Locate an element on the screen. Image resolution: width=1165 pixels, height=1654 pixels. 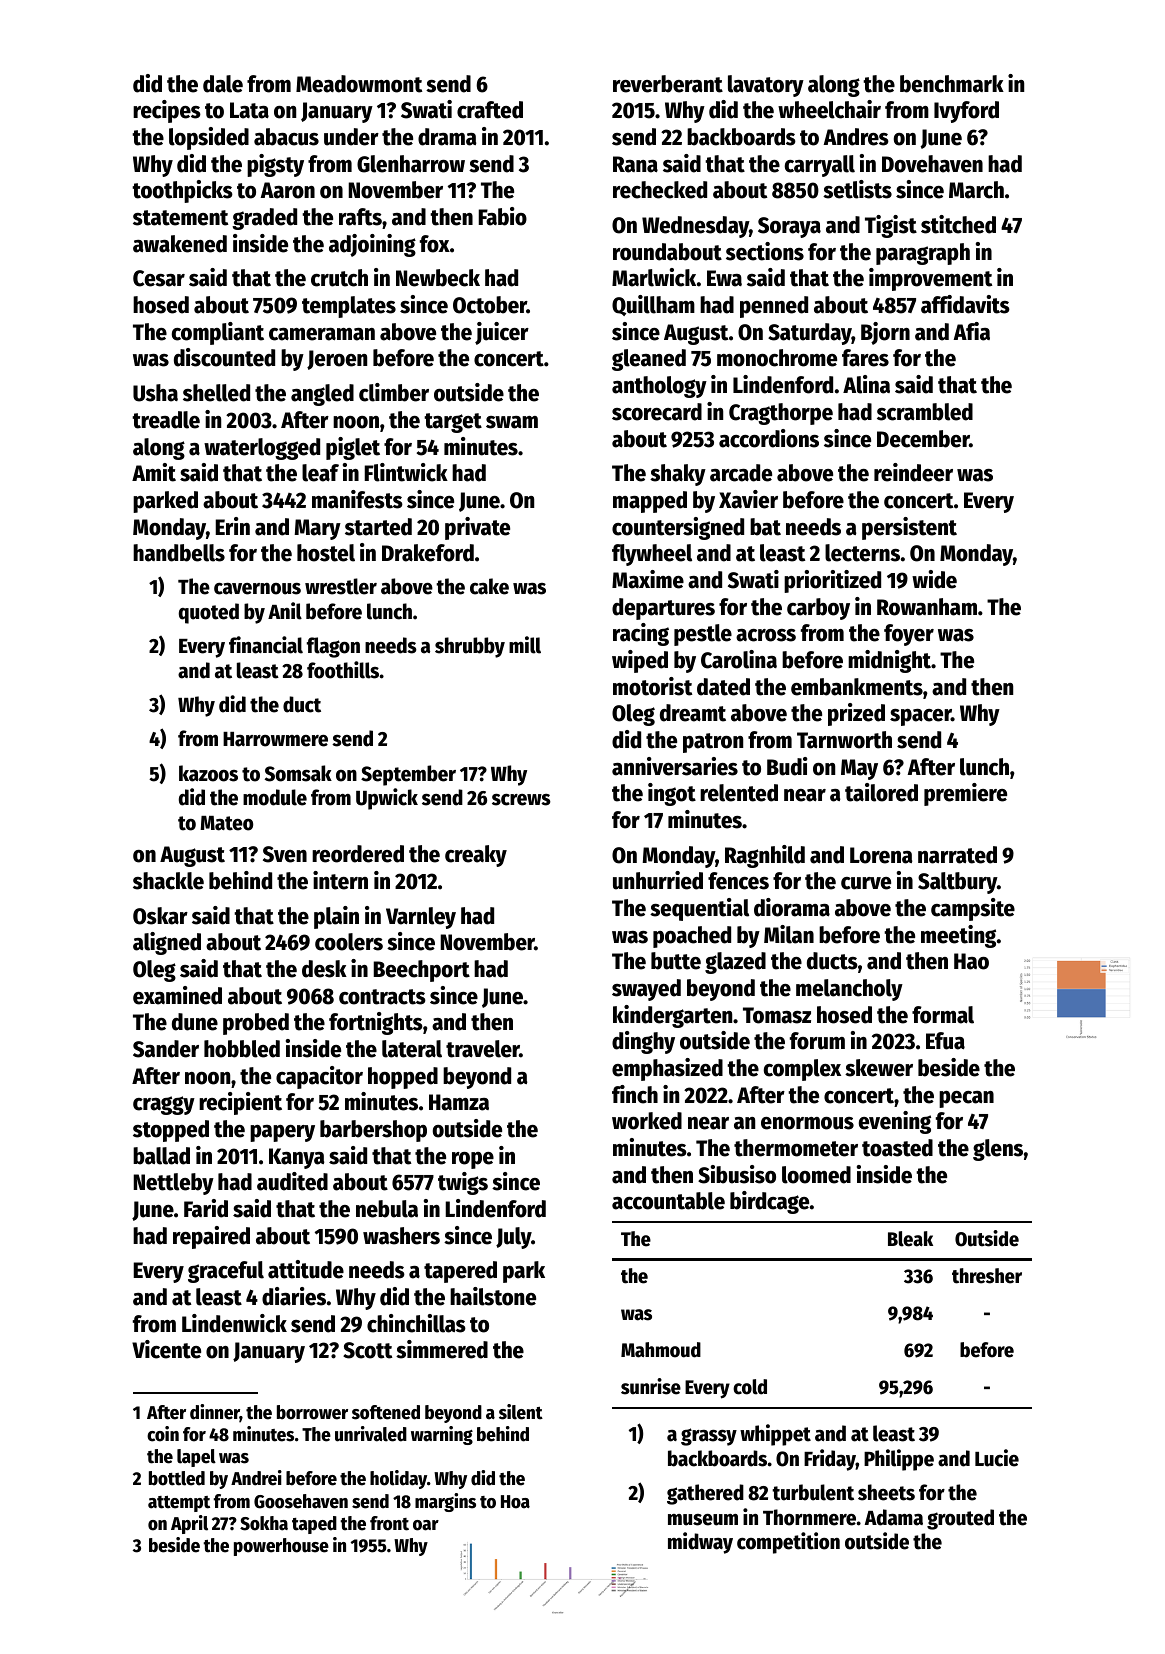
craggy is located at coordinates (164, 1105).
